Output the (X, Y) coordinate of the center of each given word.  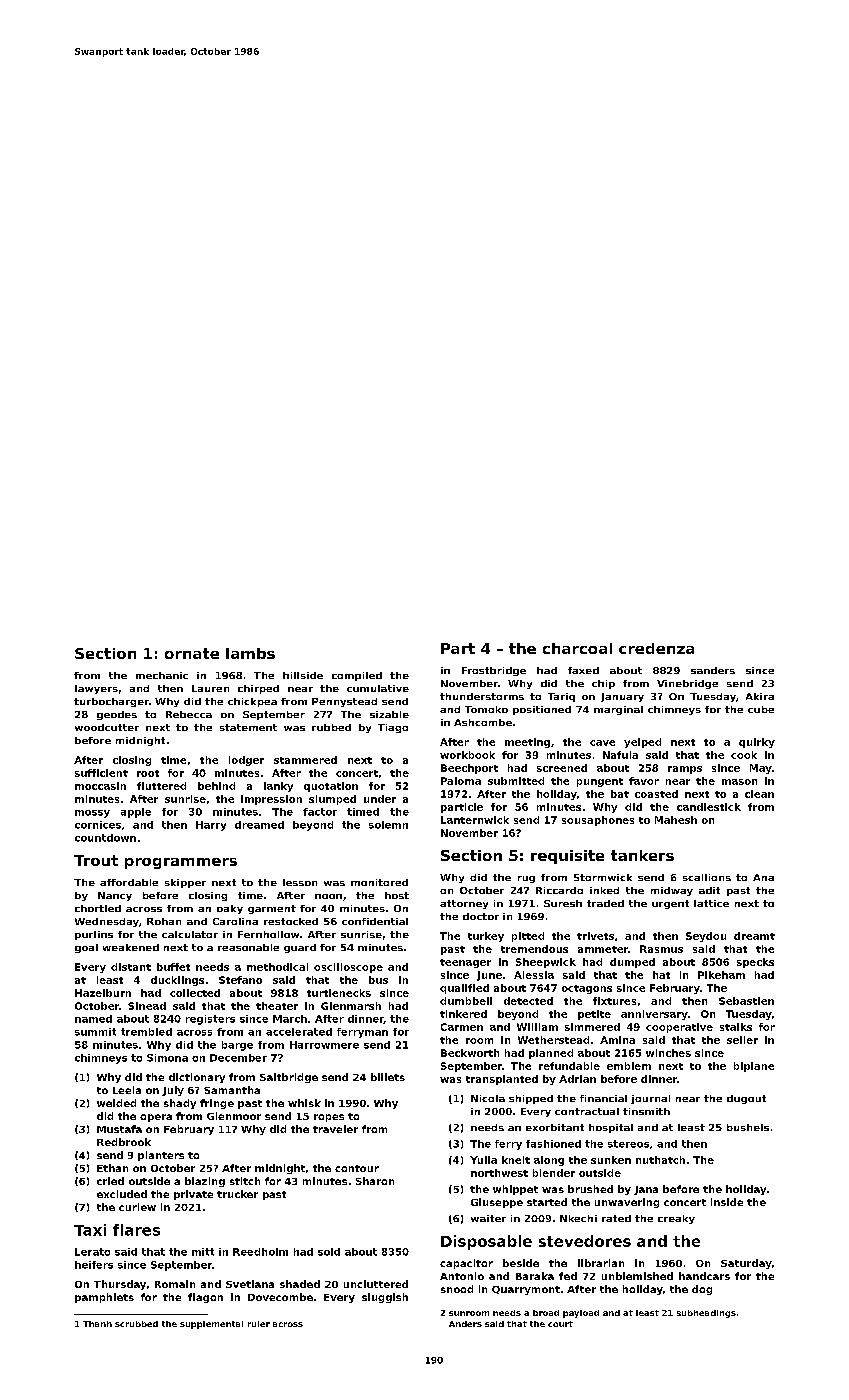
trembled (146, 1032)
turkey (486, 937)
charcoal (577, 648)
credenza (656, 648)
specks (755, 963)
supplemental (211, 1325)
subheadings (706, 1314)
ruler (259, 1324)
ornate (192, 653)
